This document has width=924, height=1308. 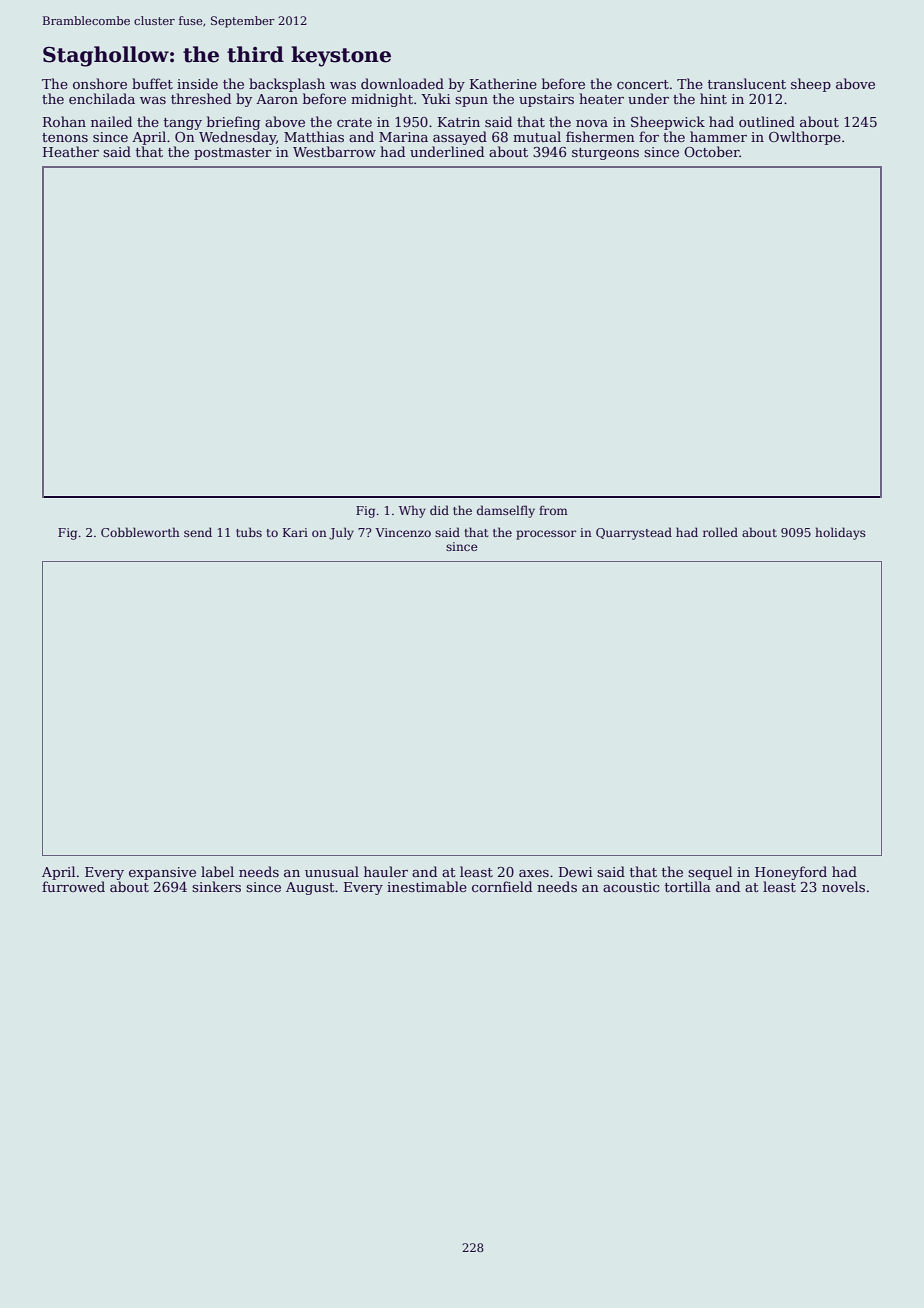 What do you see at coordinates (249, 532) in the document?
I see `tubs` at bounding box center [249, 532].
